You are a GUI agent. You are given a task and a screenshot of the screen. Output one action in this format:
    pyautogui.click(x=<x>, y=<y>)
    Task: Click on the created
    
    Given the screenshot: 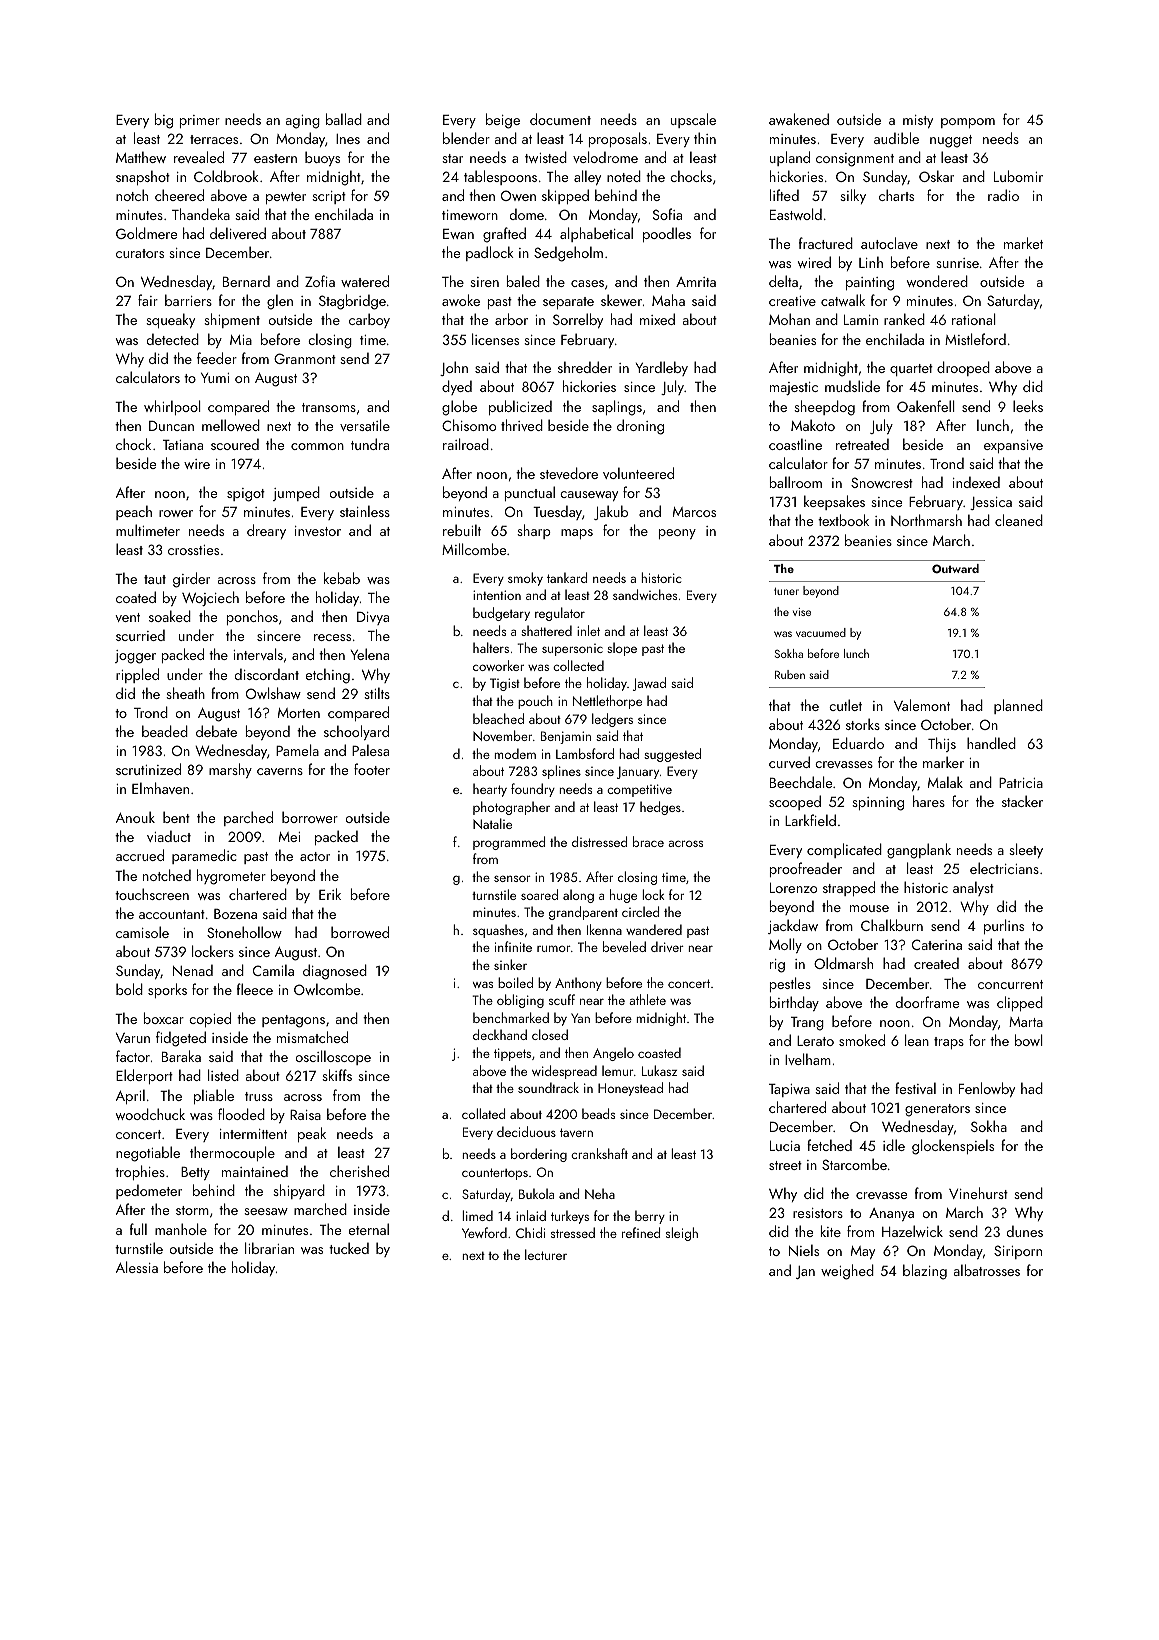 What is the action you would take?
    pyautogui.click(x=936, y=963)
